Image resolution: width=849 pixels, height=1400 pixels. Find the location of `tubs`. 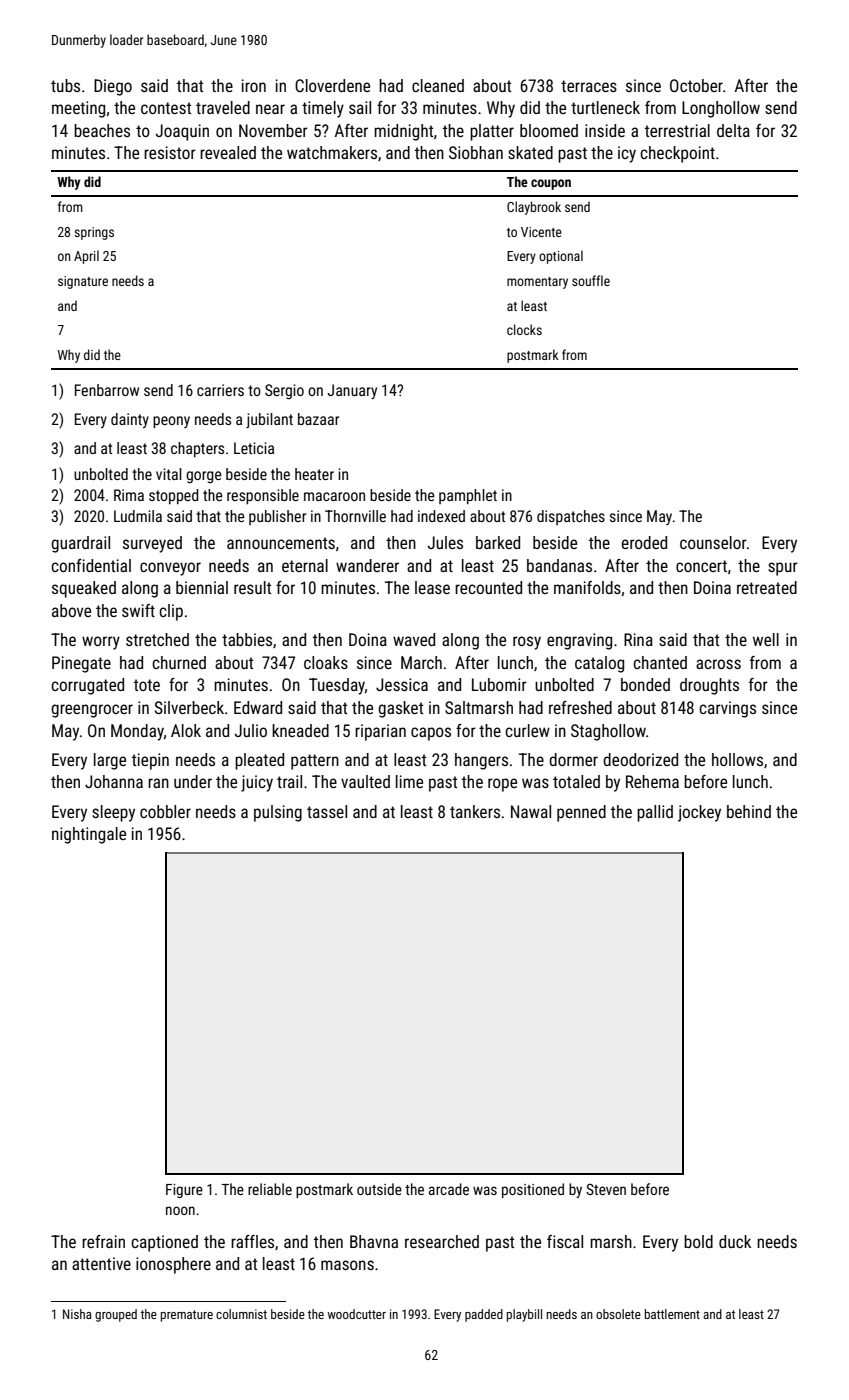

tubs is located at coordinates (65, 85).
